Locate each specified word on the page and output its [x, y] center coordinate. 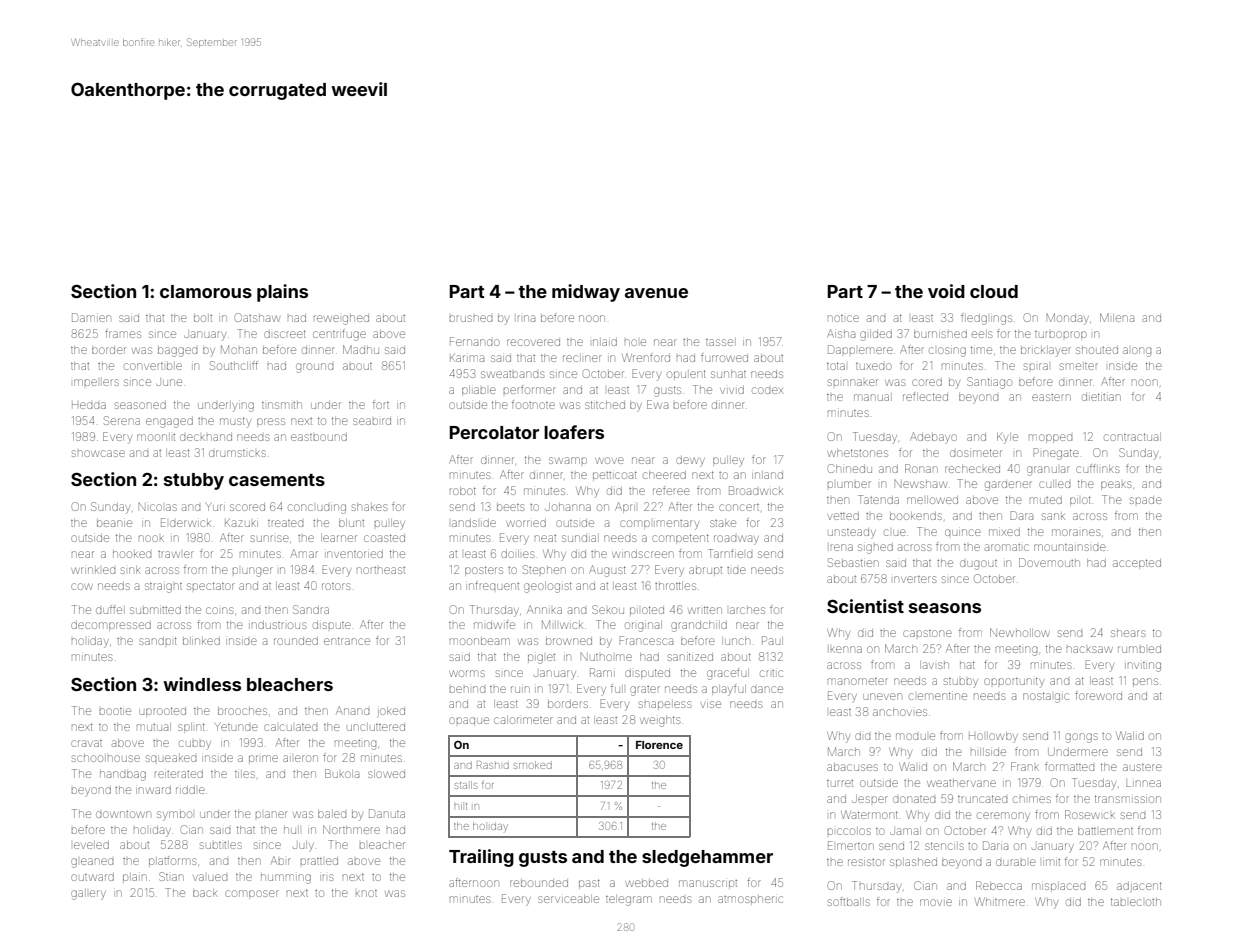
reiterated [179, 774]
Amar [304, 553]
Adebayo [933, 437]
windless [202, 684]
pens [1145, 681]
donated [914, 799]
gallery [88, 895]
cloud [994, 291]
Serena [122, 420]
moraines [1076, 532]
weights [660, 721]
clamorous [206, 291]
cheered [664, 475]
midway [586, 293]
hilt [461, 806]
